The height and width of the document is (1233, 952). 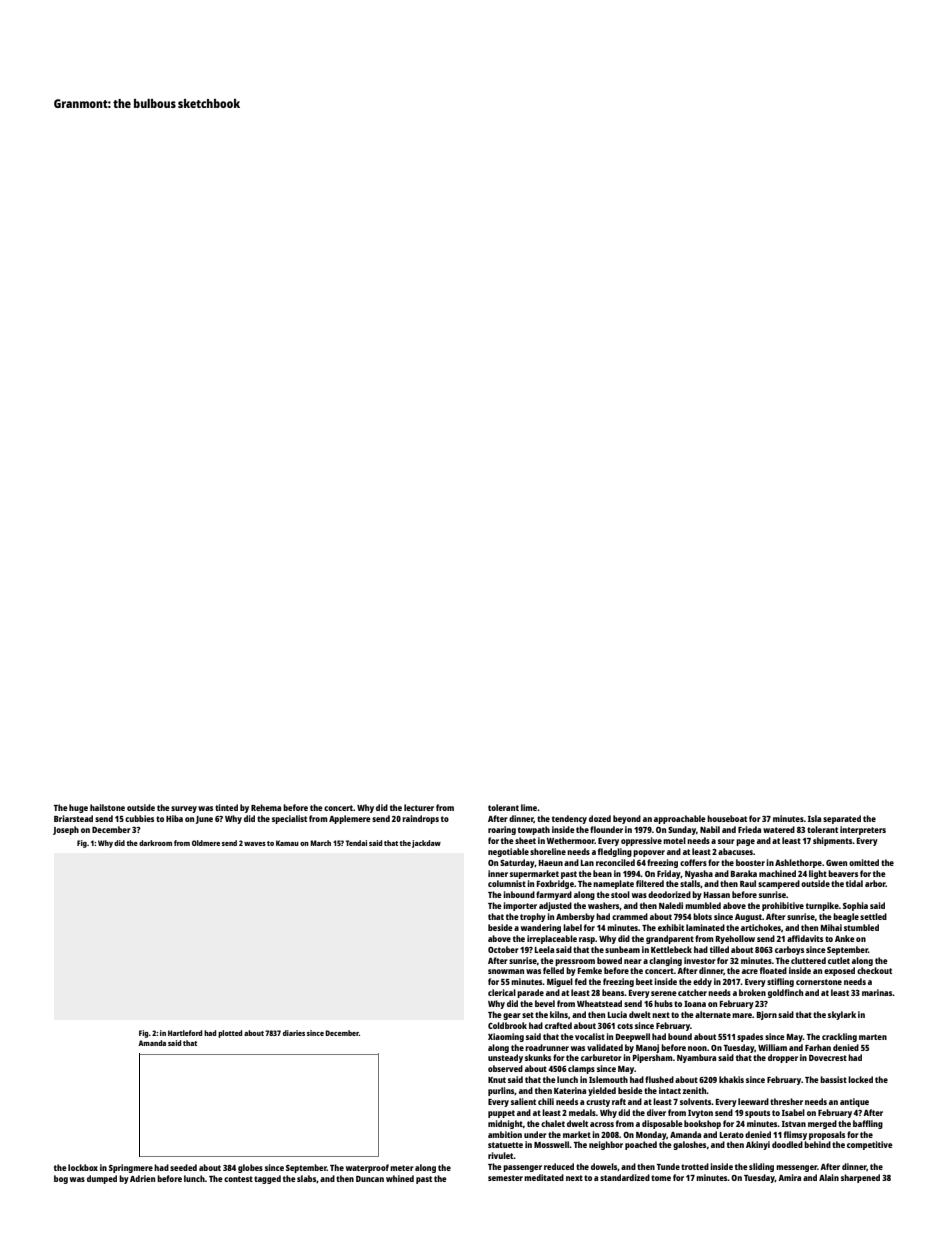 I want to click on Hartleford, so click(x=185, y=1033).
